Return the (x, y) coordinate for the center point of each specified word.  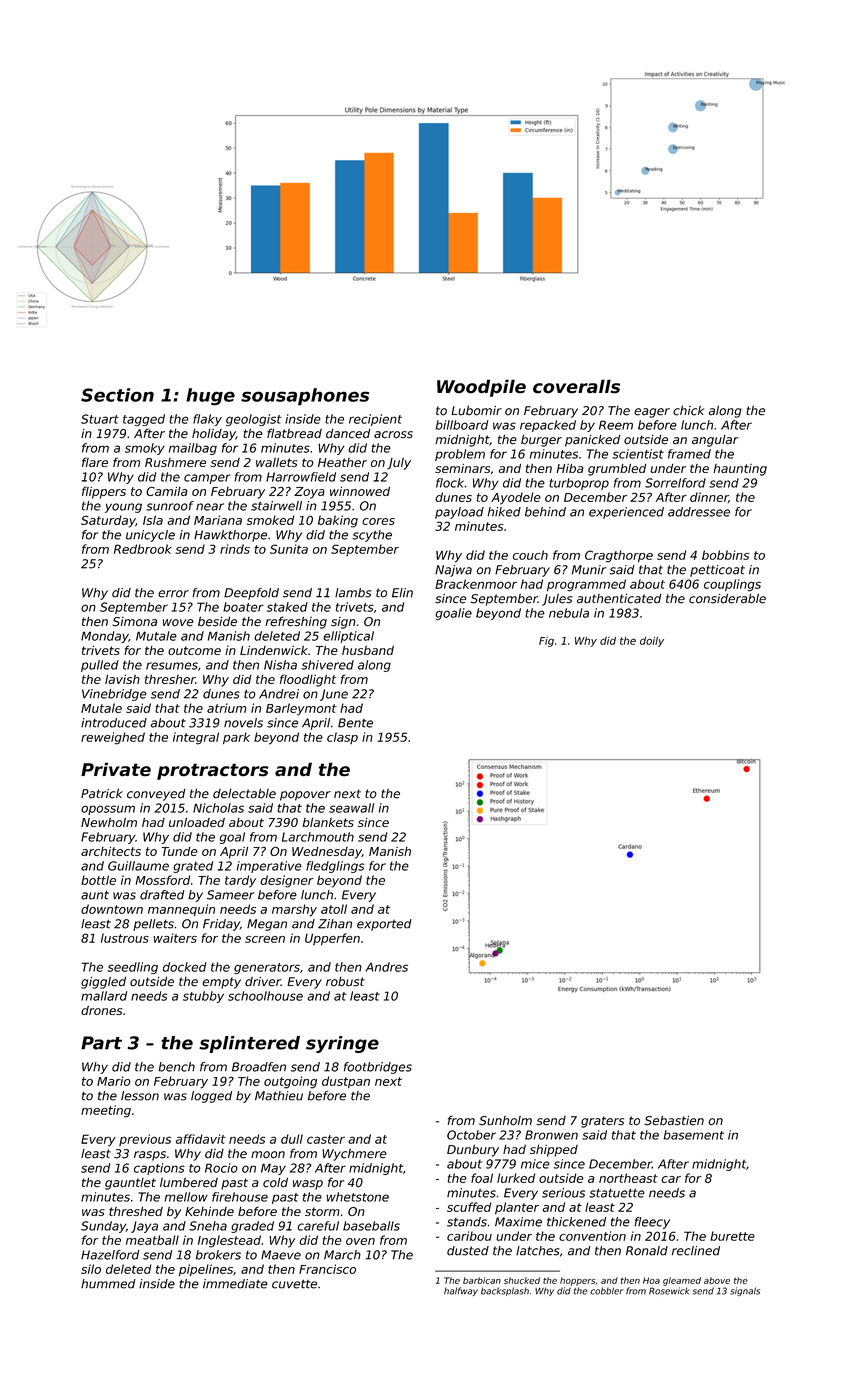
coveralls (576, 386)
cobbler (607, 1291)
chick (688, 411)
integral (196, 738)
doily (652, 642)
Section (117, 395)
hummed (108, 1284)
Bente (355, 723)
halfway (461, 1291)
